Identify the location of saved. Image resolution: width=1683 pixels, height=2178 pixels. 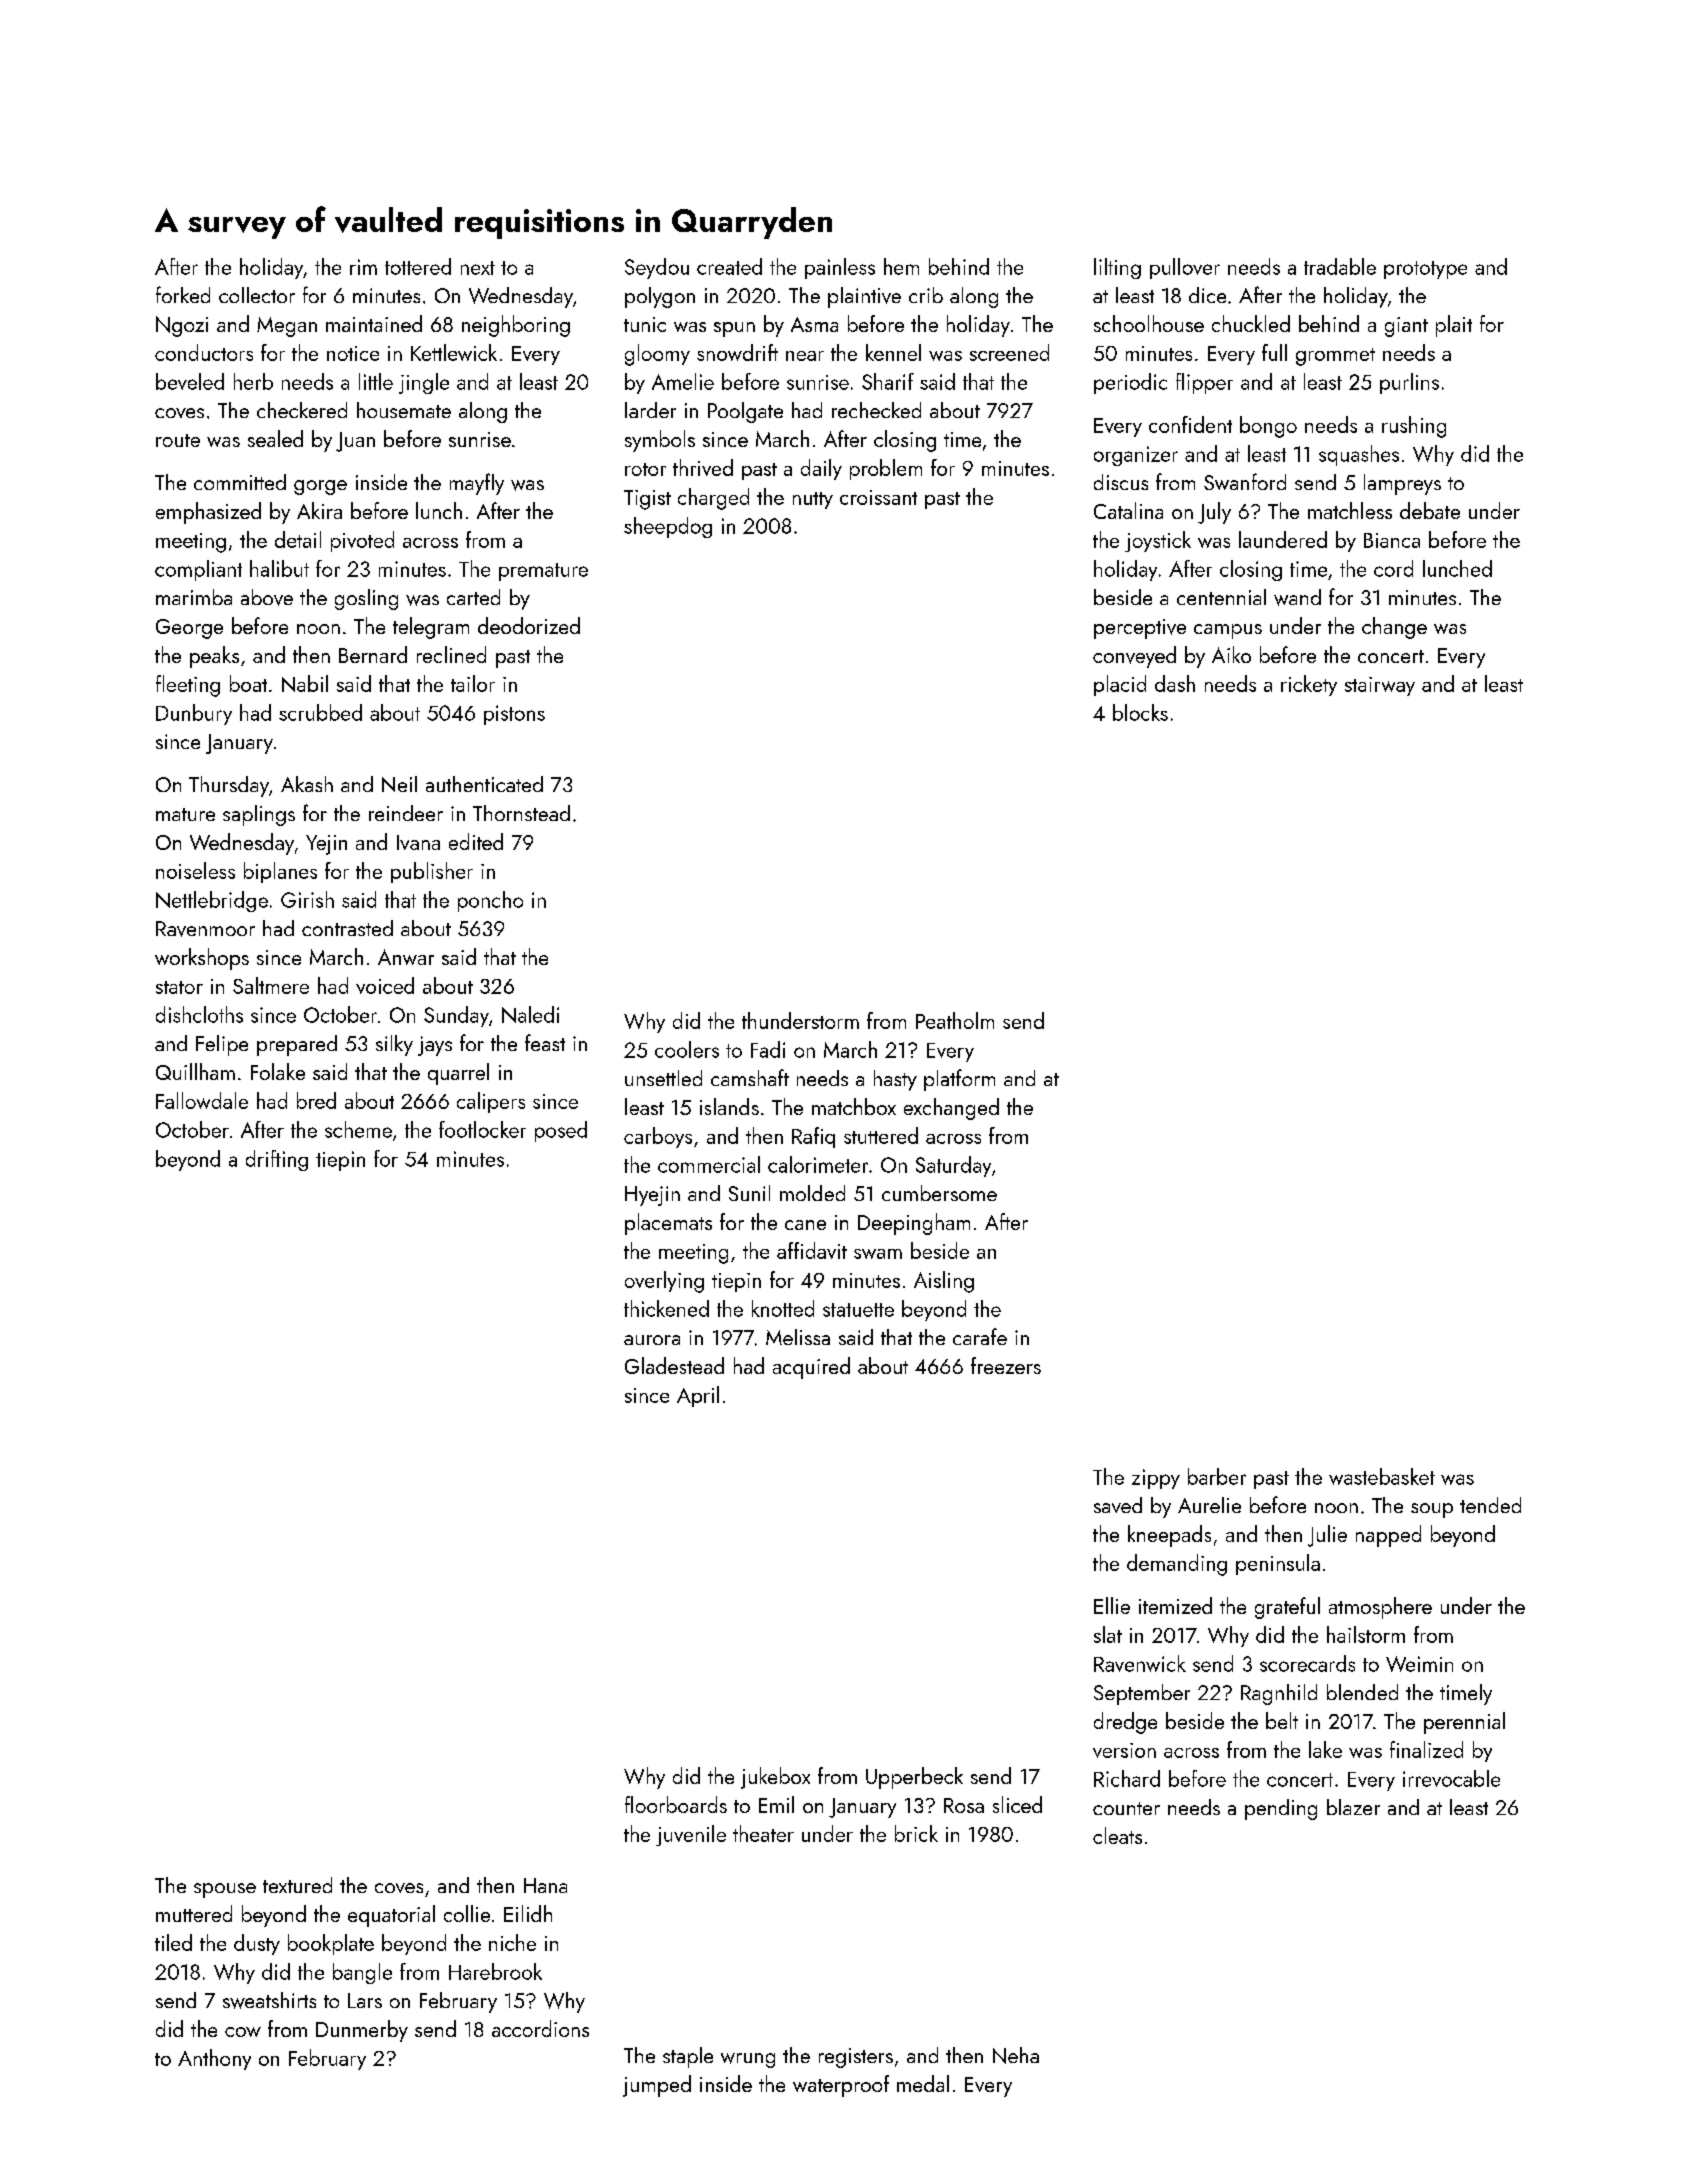
(1118, 1505).
